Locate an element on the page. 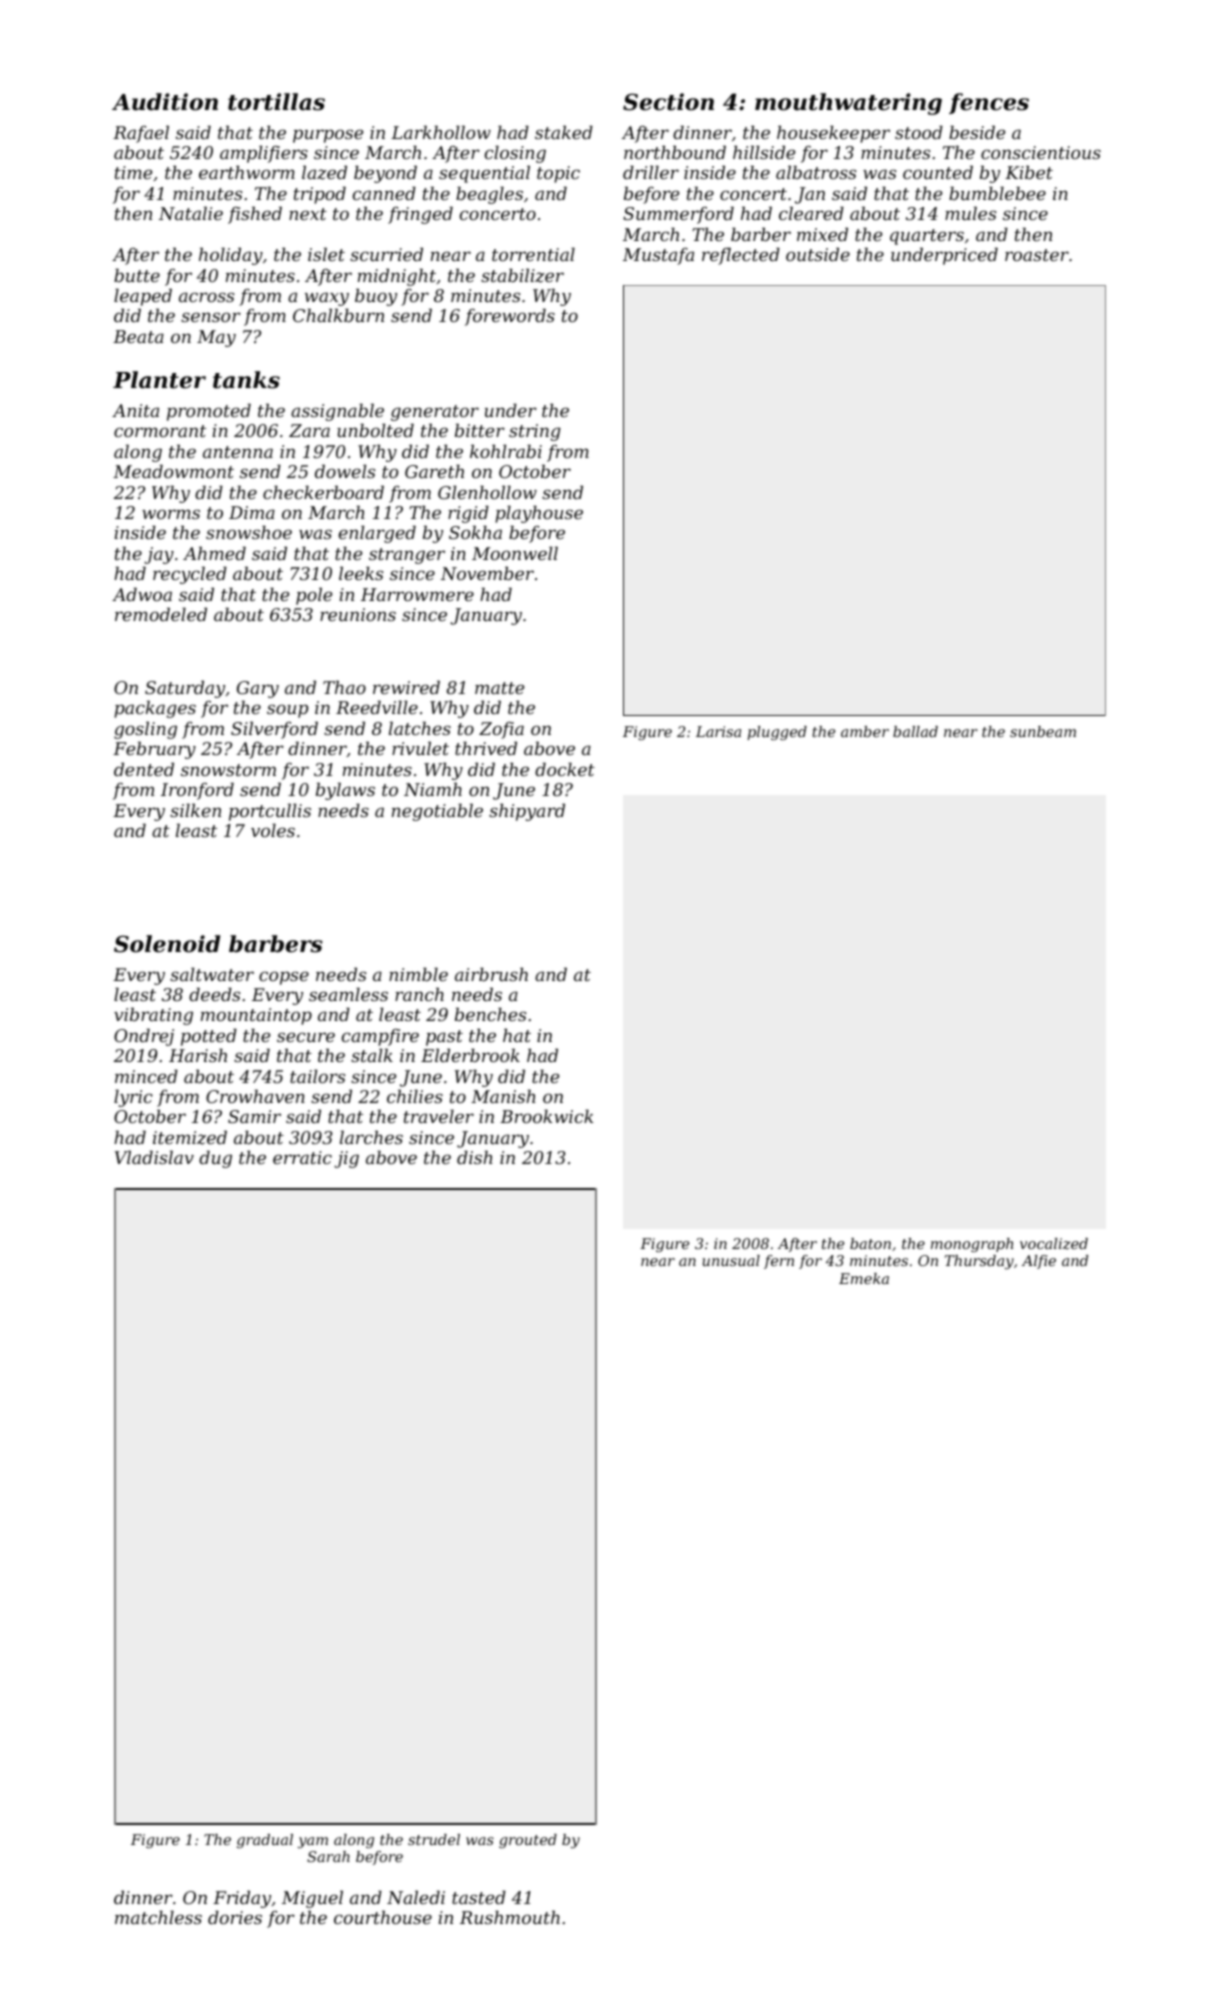 Image resolution: width=1220 pixels, height=2010 pixels. cormorant is located at coordinates (160, 431).
